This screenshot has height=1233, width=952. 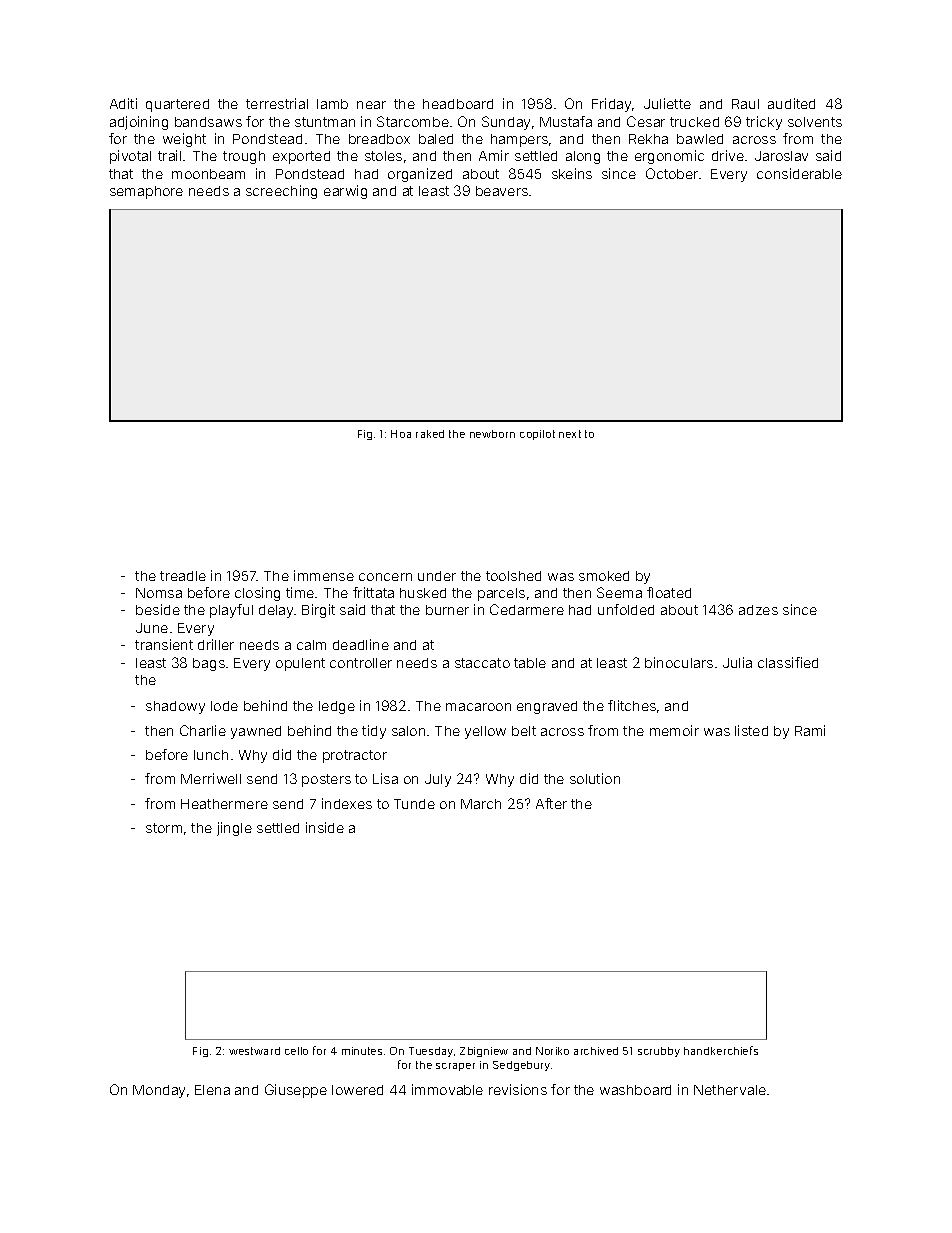 What do you see at coordinates (430, 434) in the screenshot?
I see `raked` at bounding box center [430, 434].
